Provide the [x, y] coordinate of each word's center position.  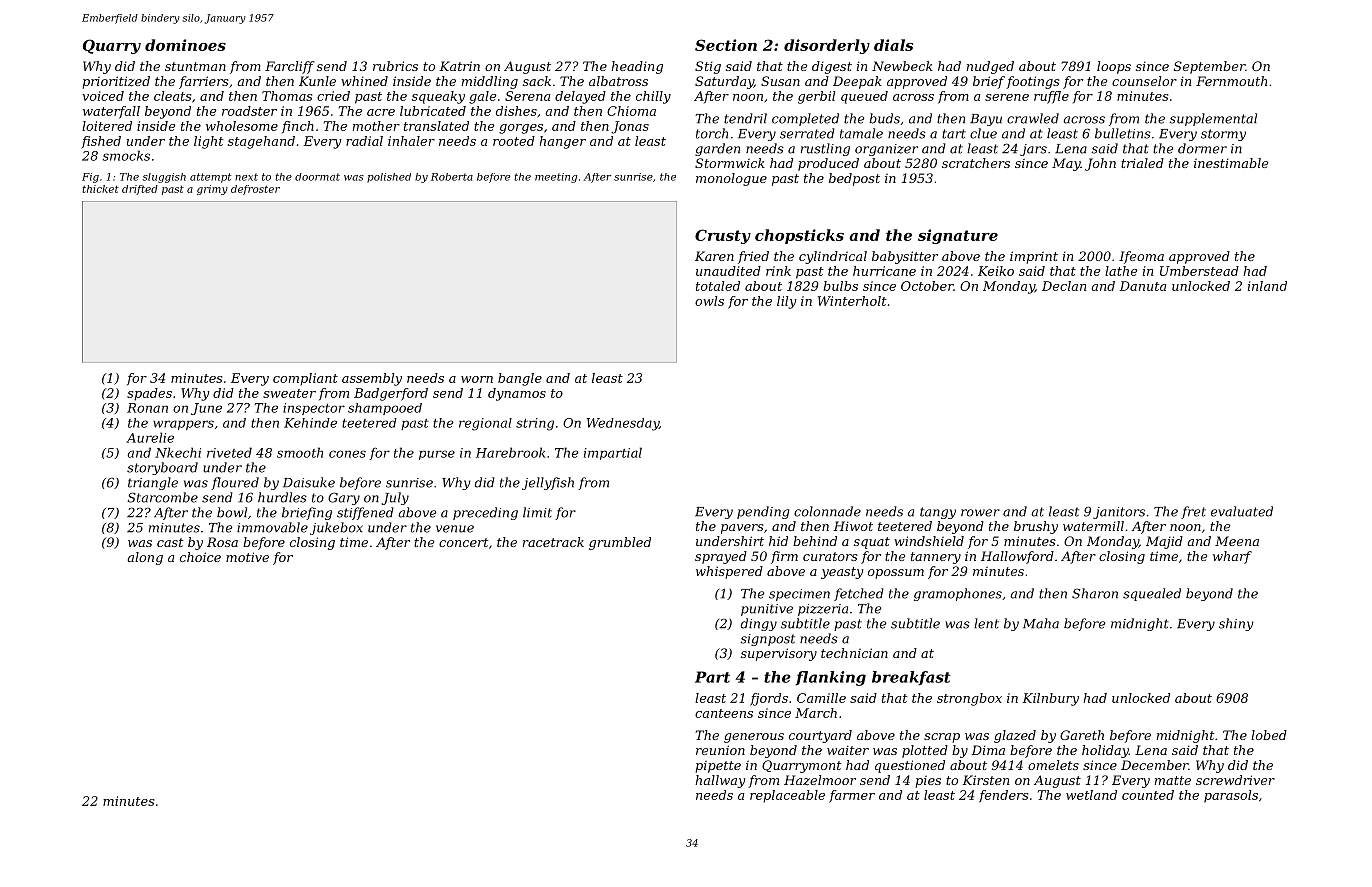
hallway [720, 781]
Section [726, 45]
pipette [718, 767]
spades [149, 394]
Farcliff [289, 67]
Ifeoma [1141, 257]
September [1209, 67]
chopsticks [799, 236]
